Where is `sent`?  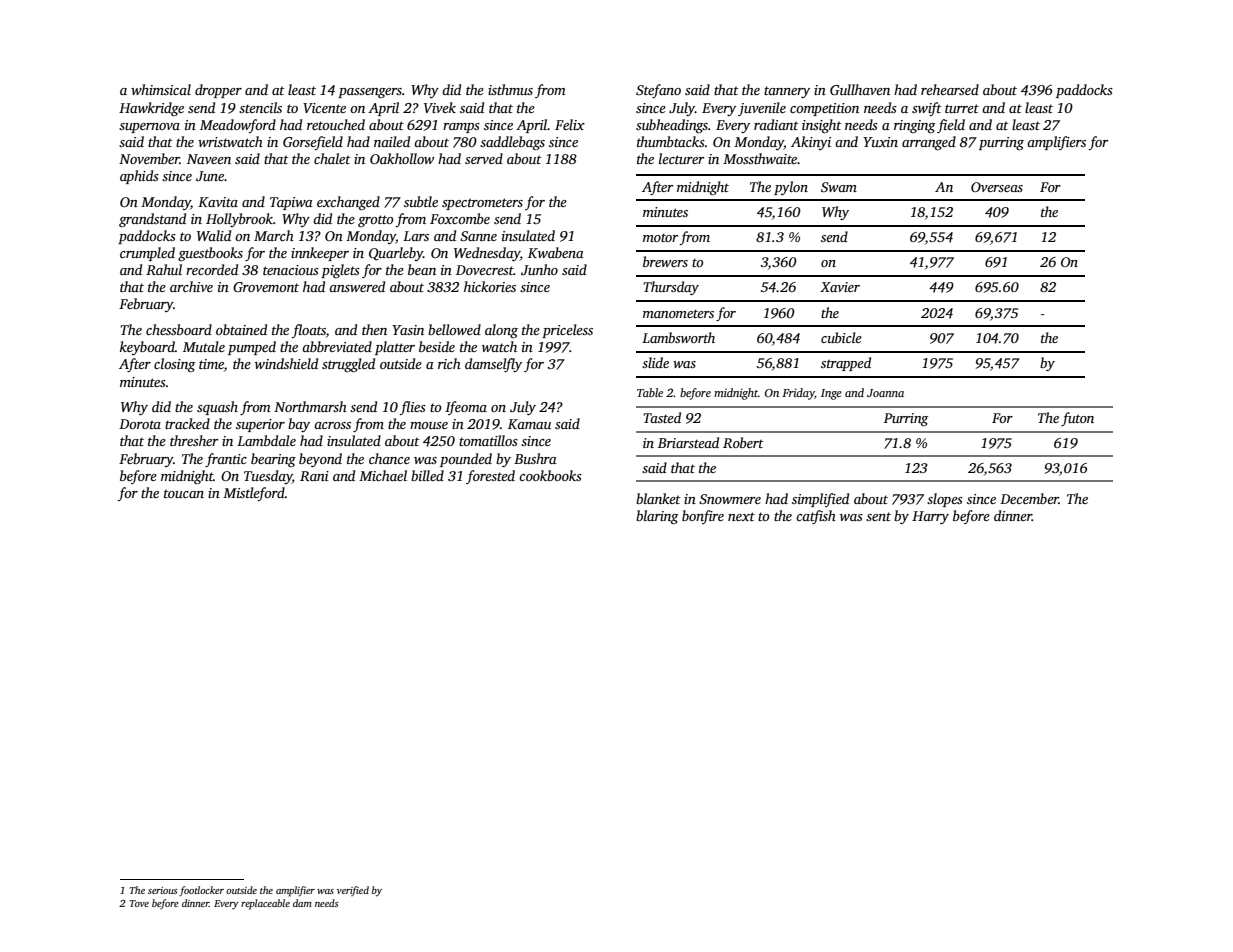 sent is located at coordinates (878, 516).
